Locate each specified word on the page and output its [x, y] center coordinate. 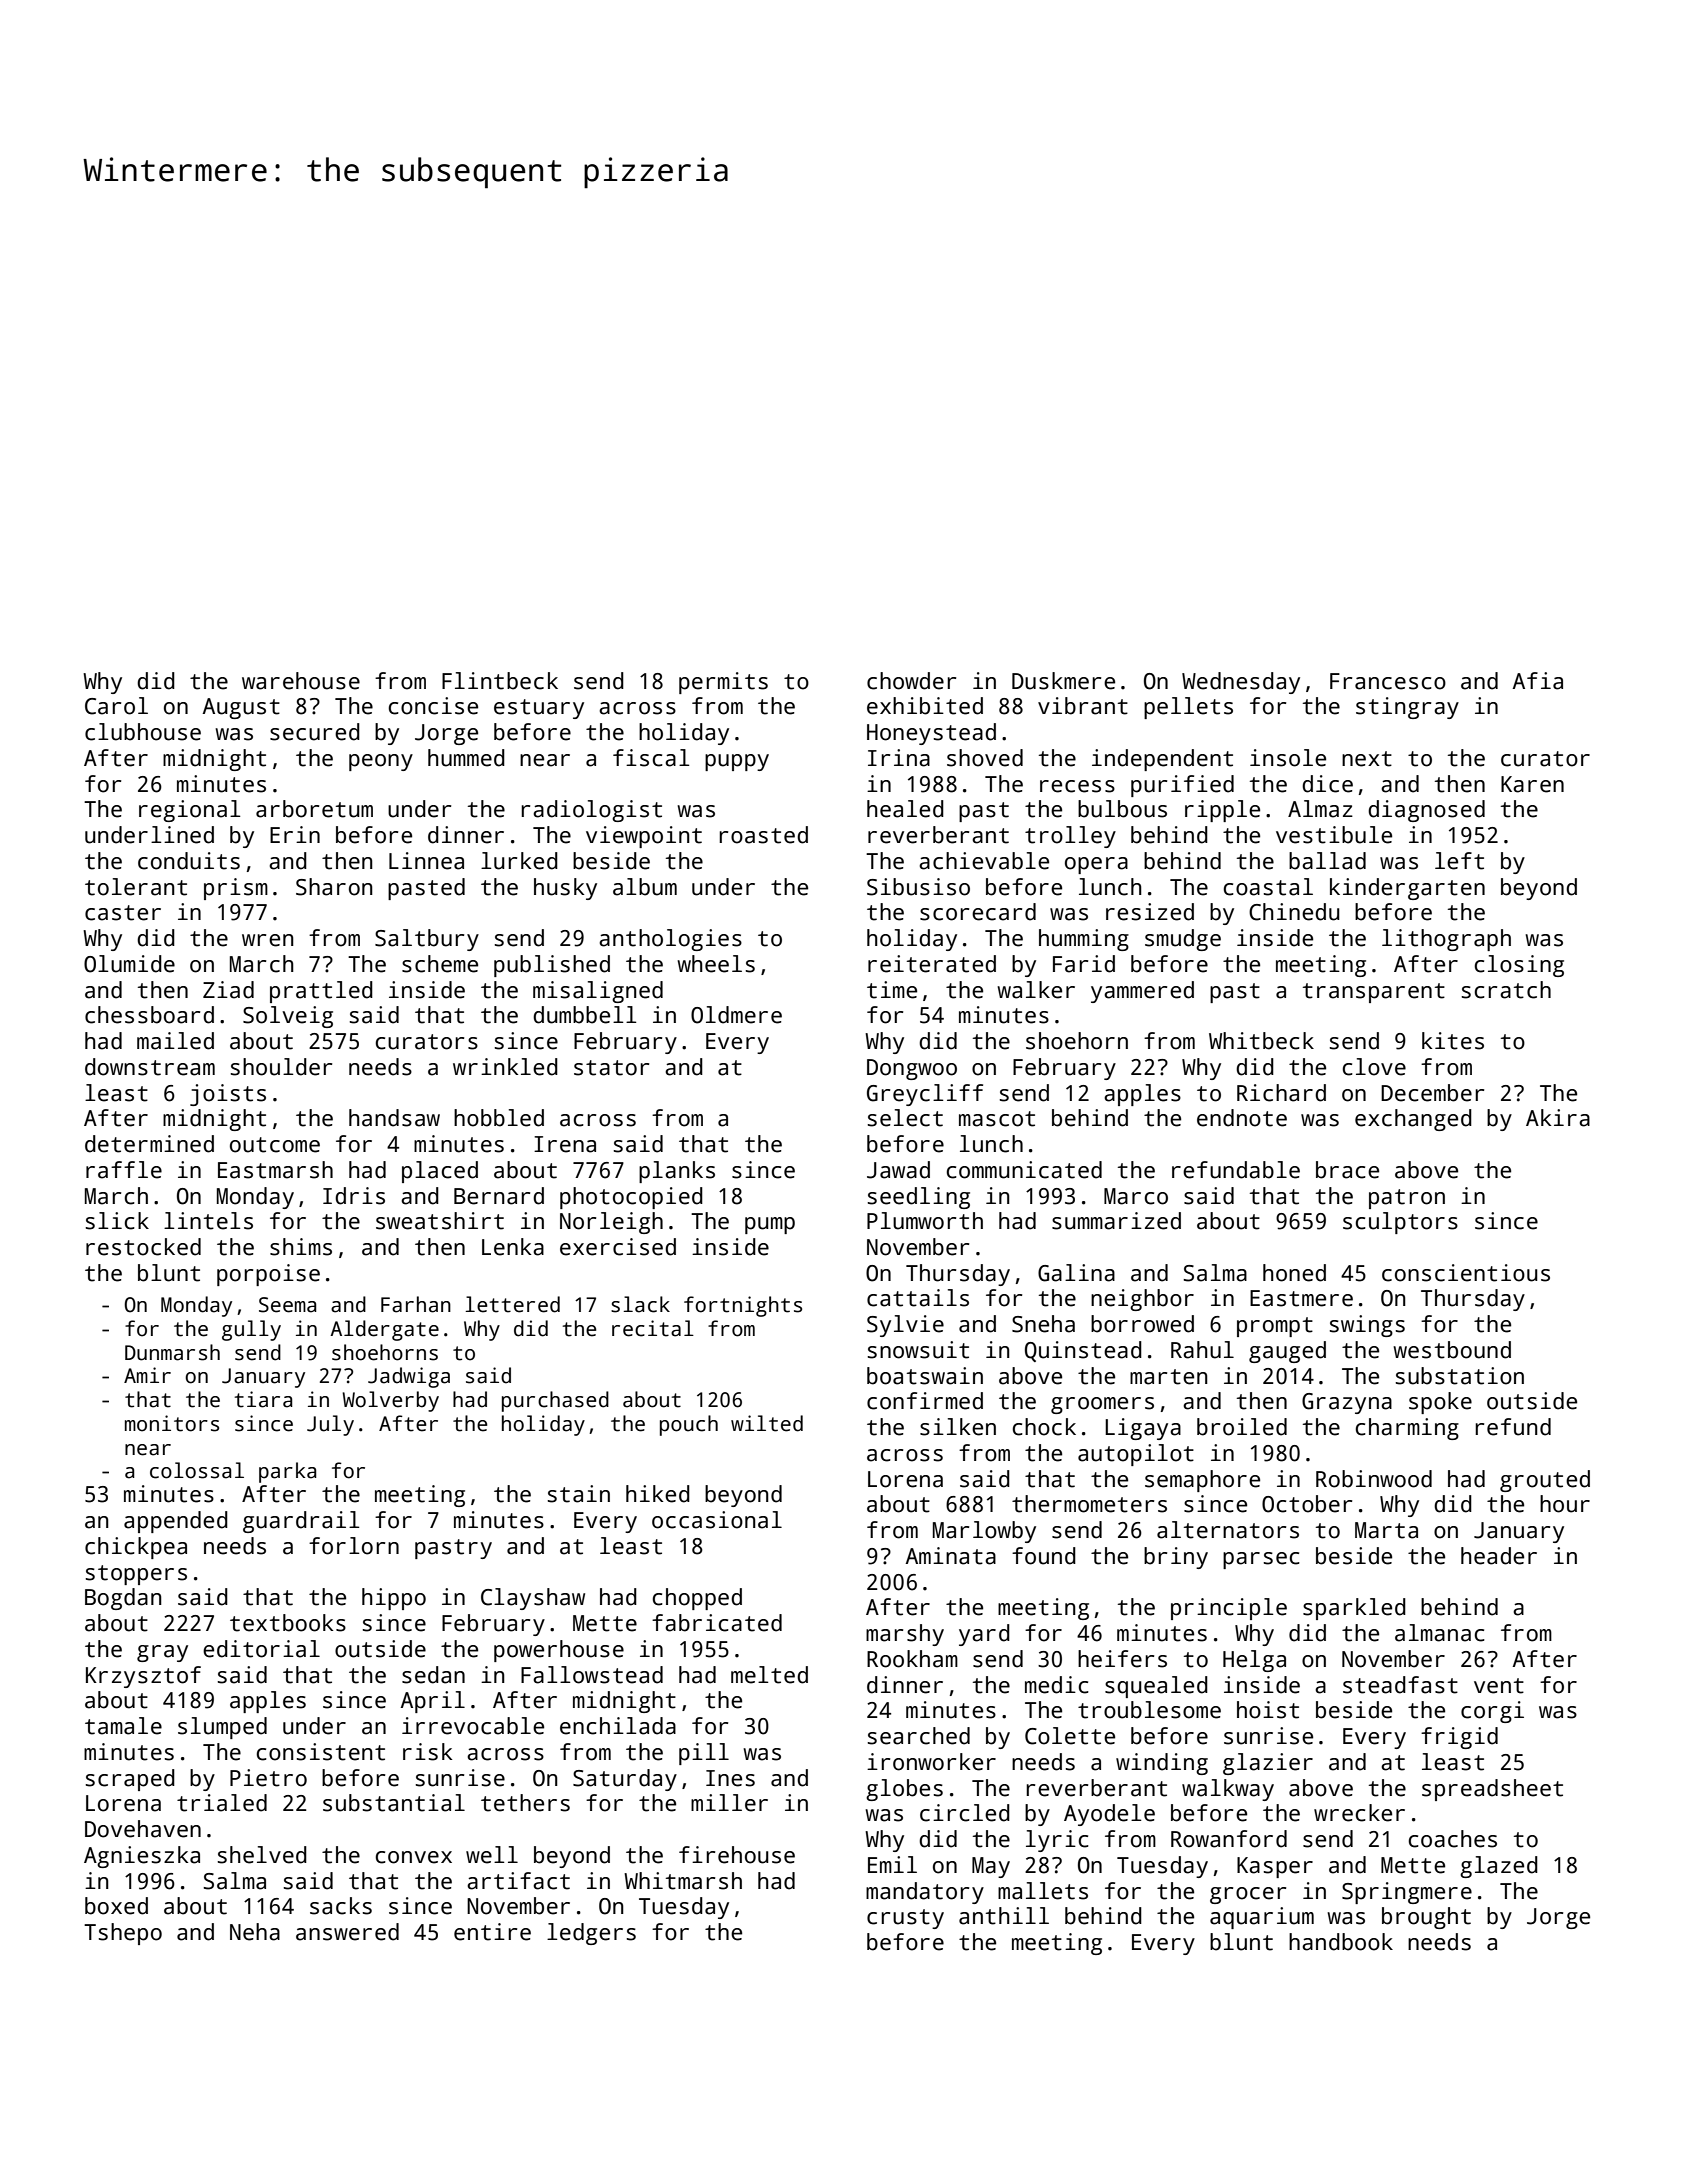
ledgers [591, 1934]
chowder [911, 681]
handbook [1341, 1942]
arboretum [314, 809]
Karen [1532, 784]
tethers [525, 1803]
